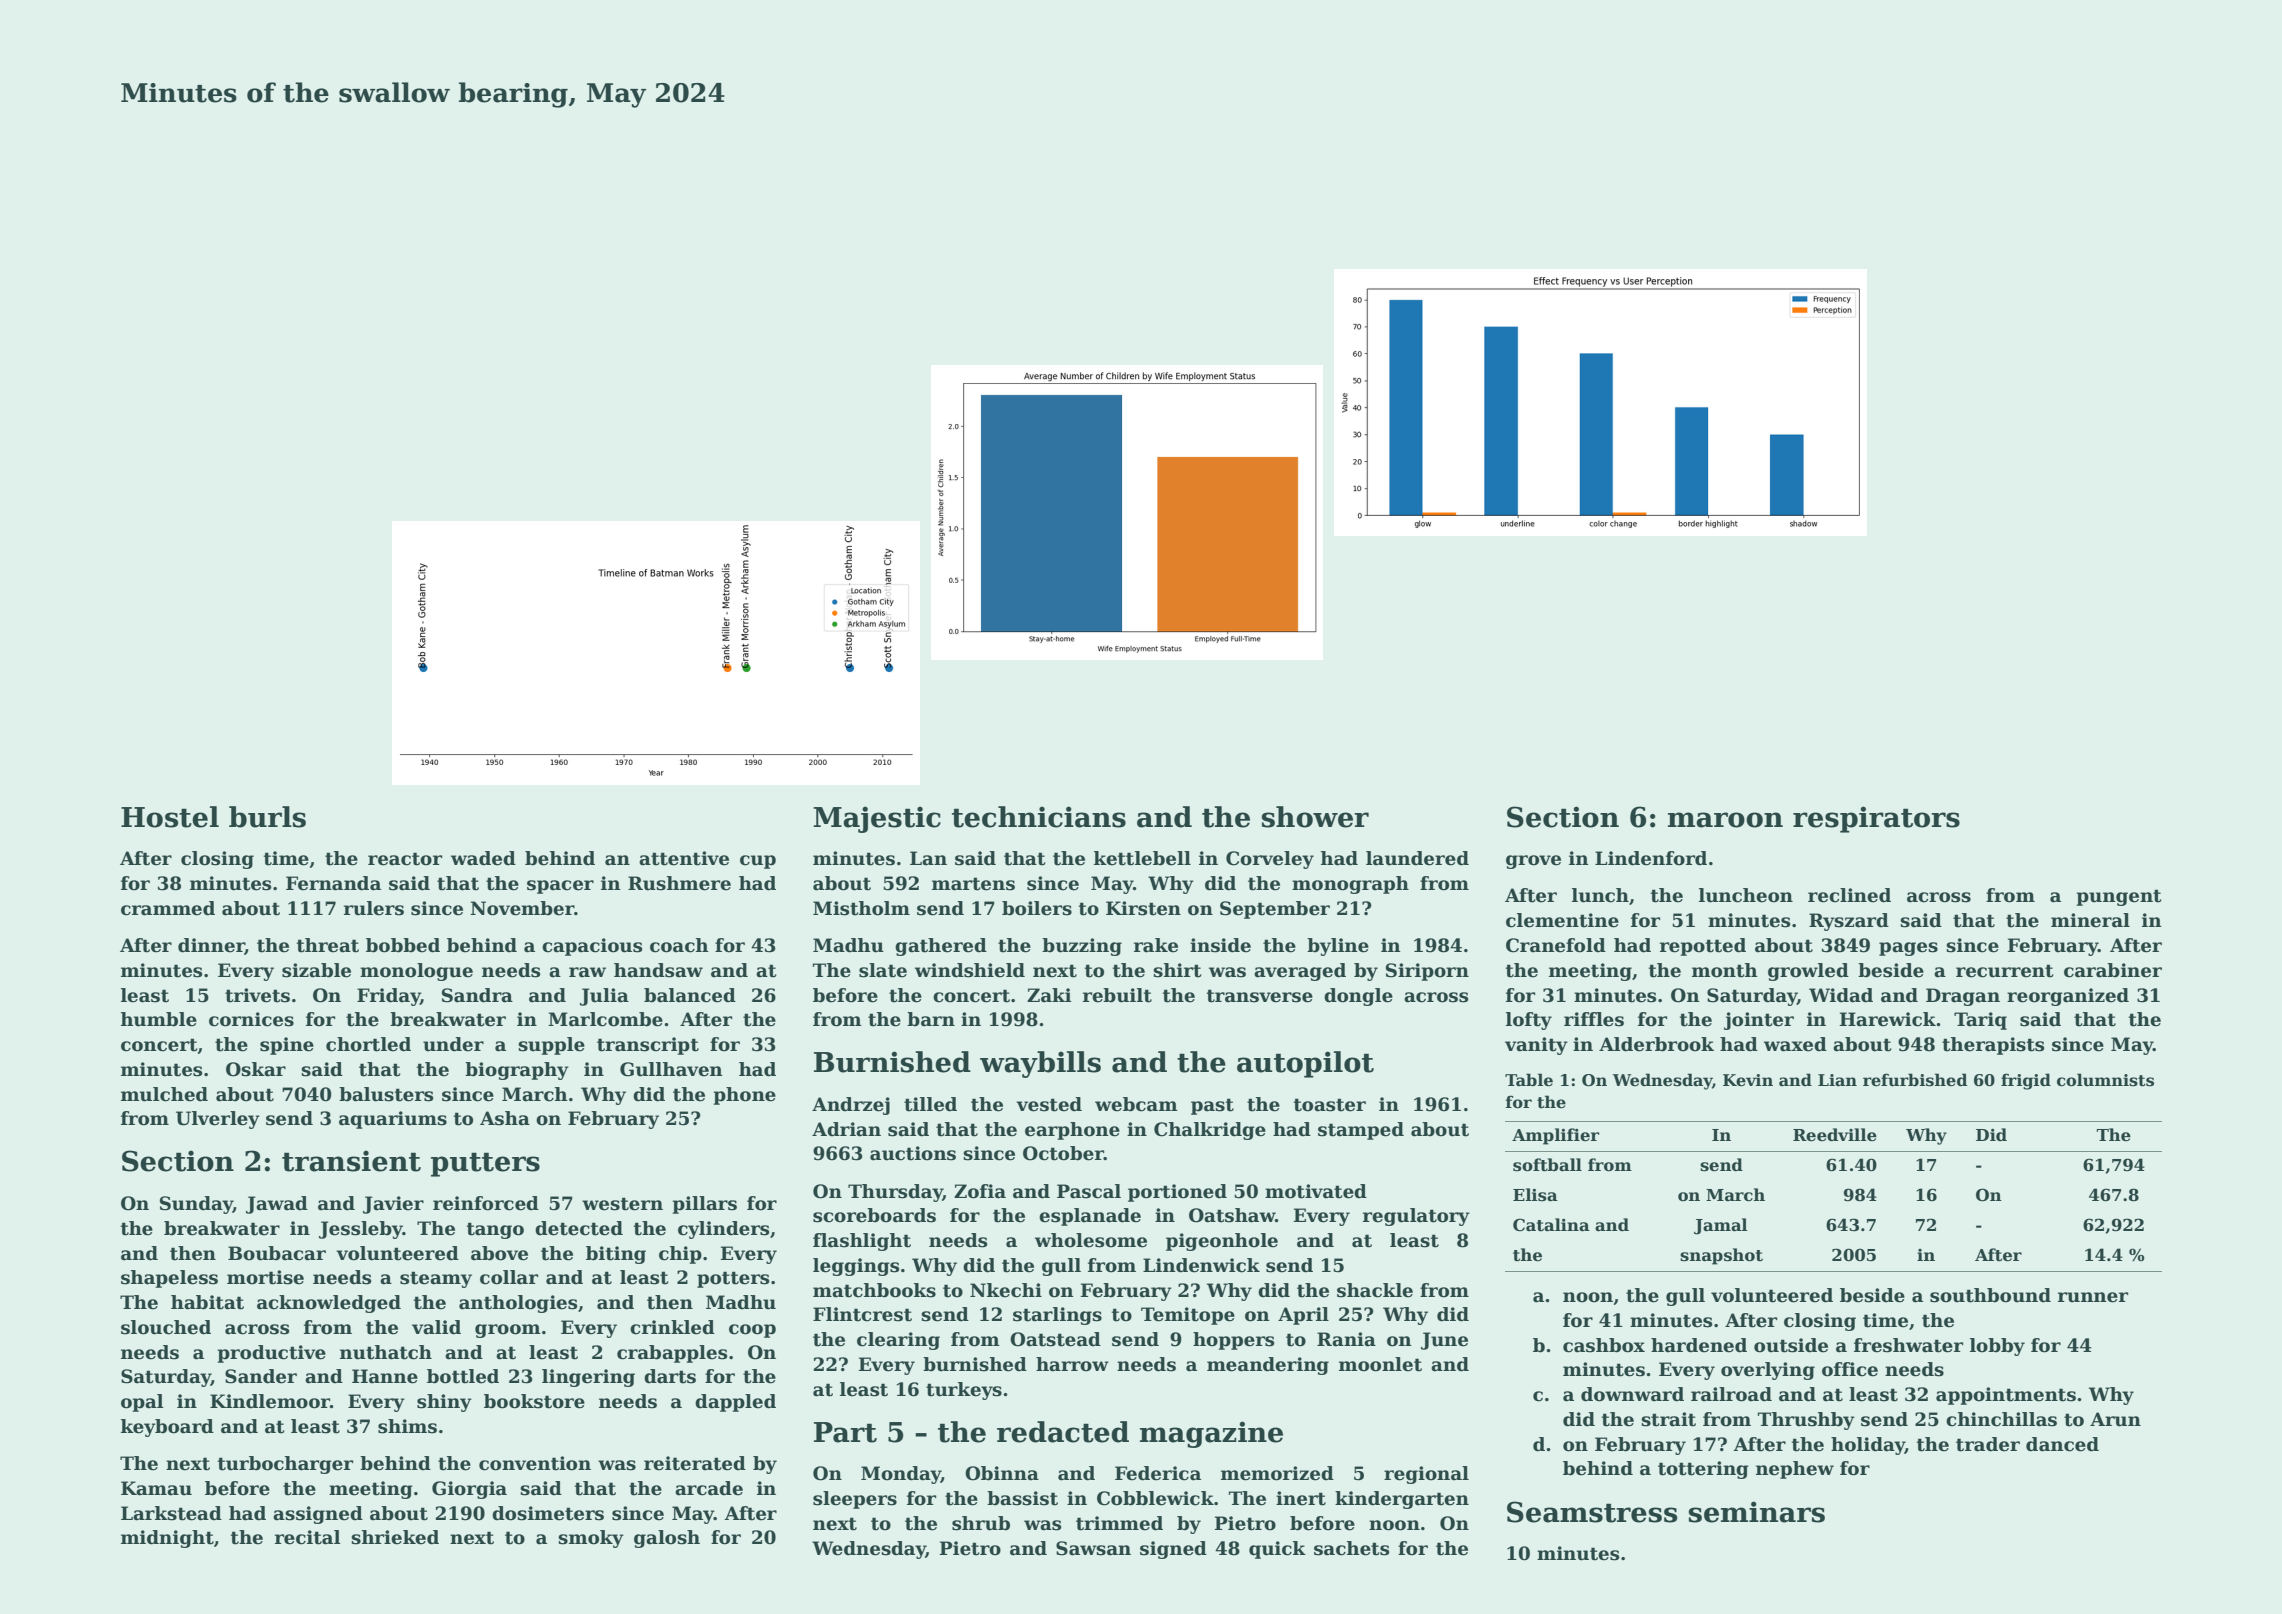 The height and width of the screenshot is (1614, 2282). Describe the element at coordinates (877, 819) in the screenshot. I see `Majestic` at that location.
